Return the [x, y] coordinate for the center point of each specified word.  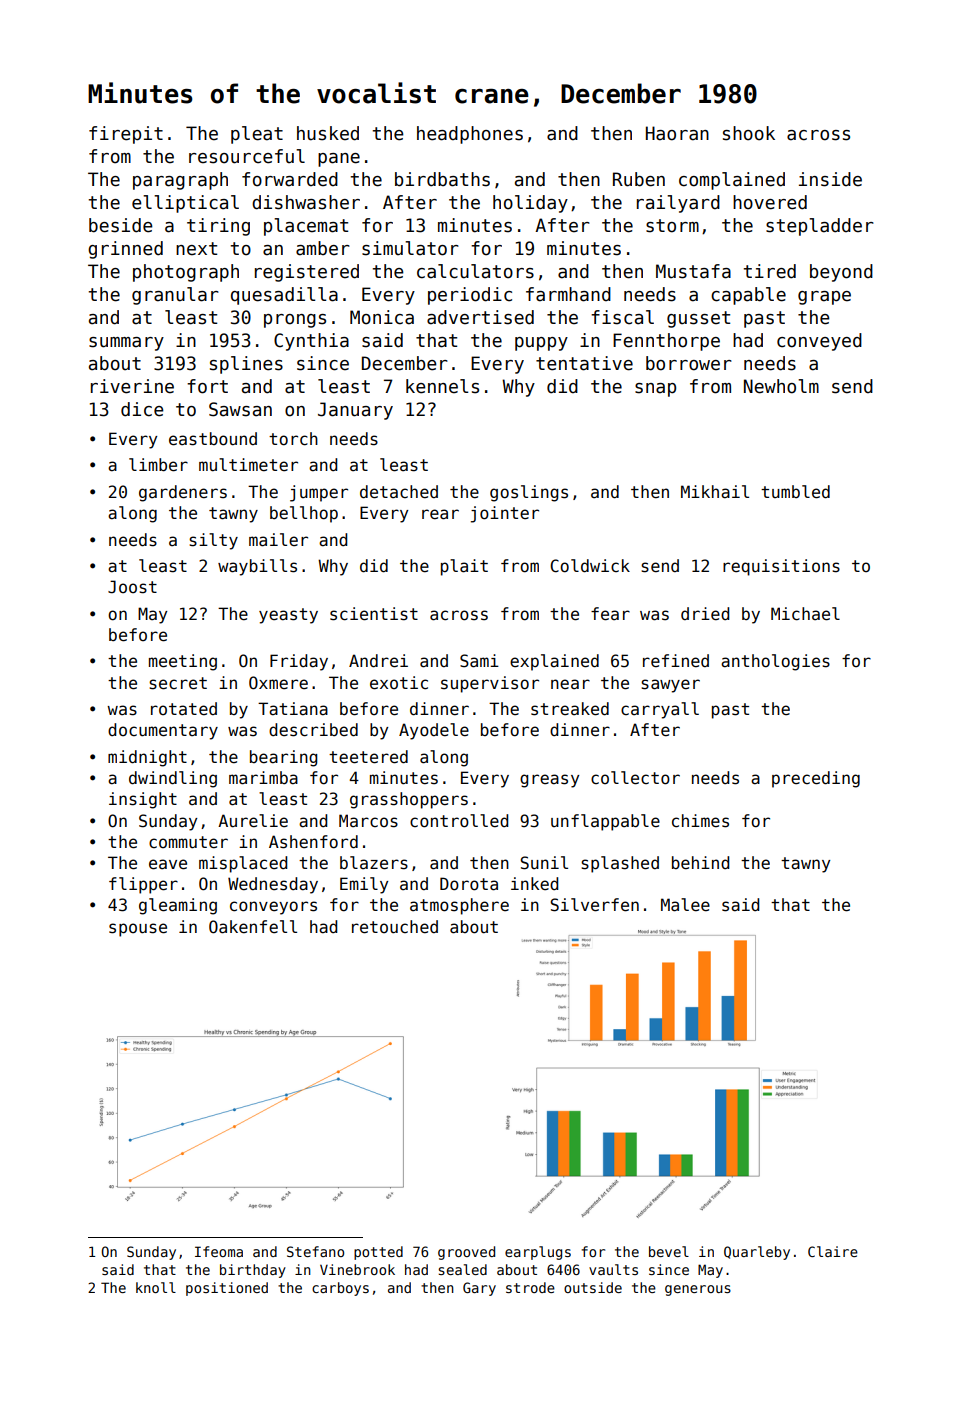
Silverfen [594, 905]
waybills [257, 567]
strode [530, 1287]
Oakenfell [253, 927]
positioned [227, 1289]
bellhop [304, 514]
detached [399, 492]
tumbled [795, 492]
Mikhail [715, 492]
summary [126, 344]
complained [732, 181]
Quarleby [757, 1253]
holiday [530, 204]
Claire [833, 1251]
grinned [125, 250]
